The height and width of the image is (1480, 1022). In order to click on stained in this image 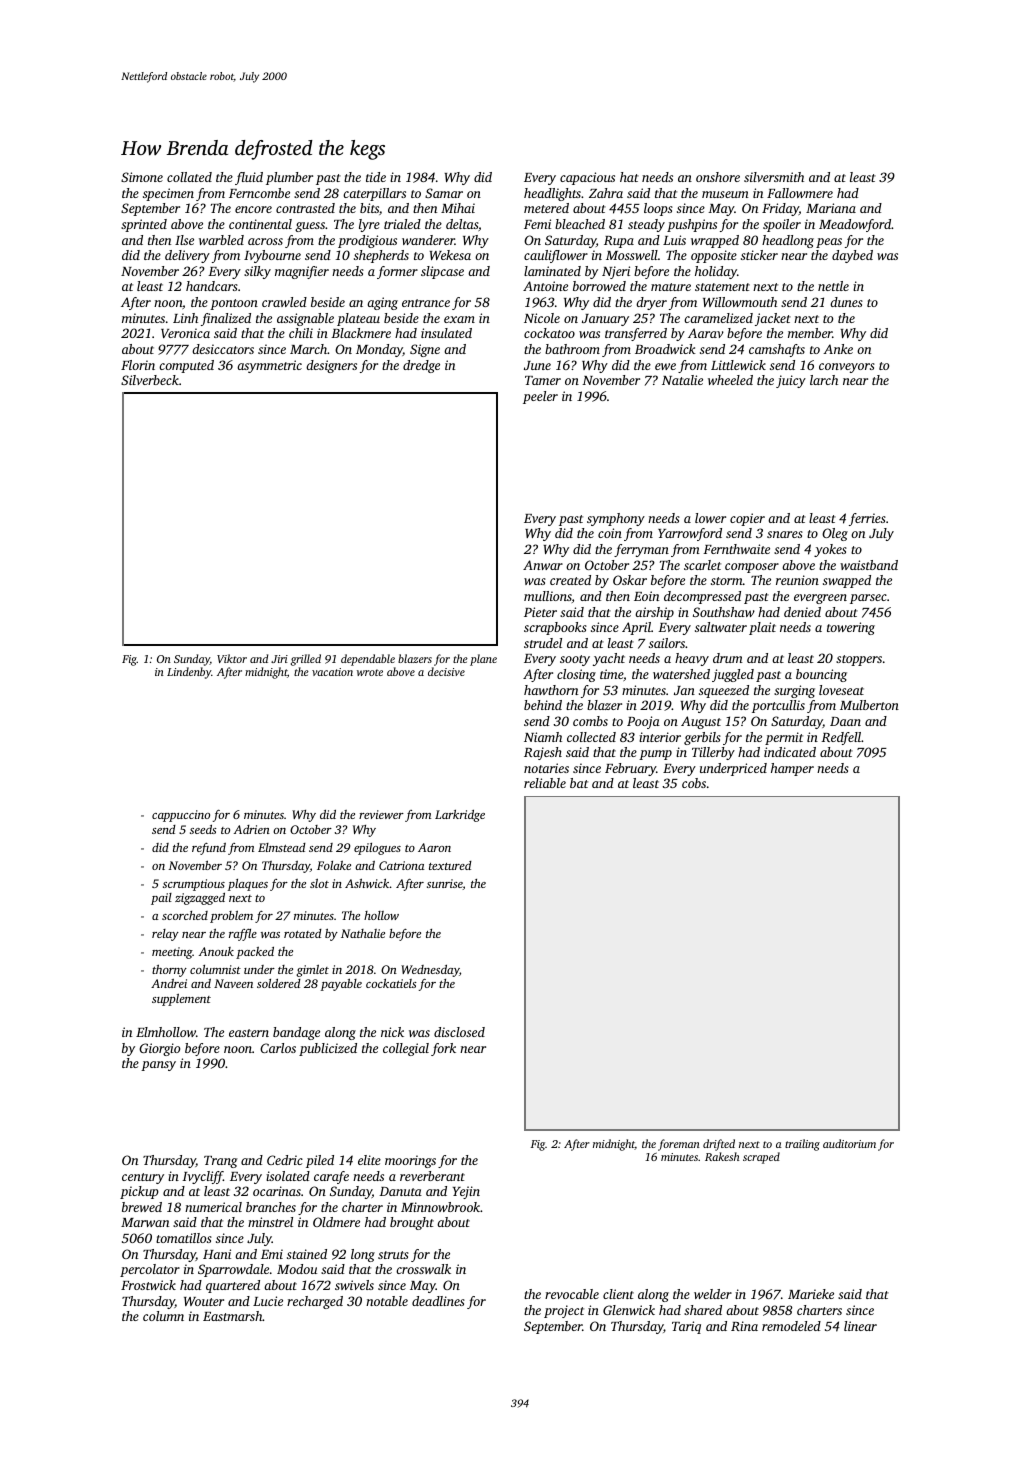, I will do `click(307, 1254)`.
